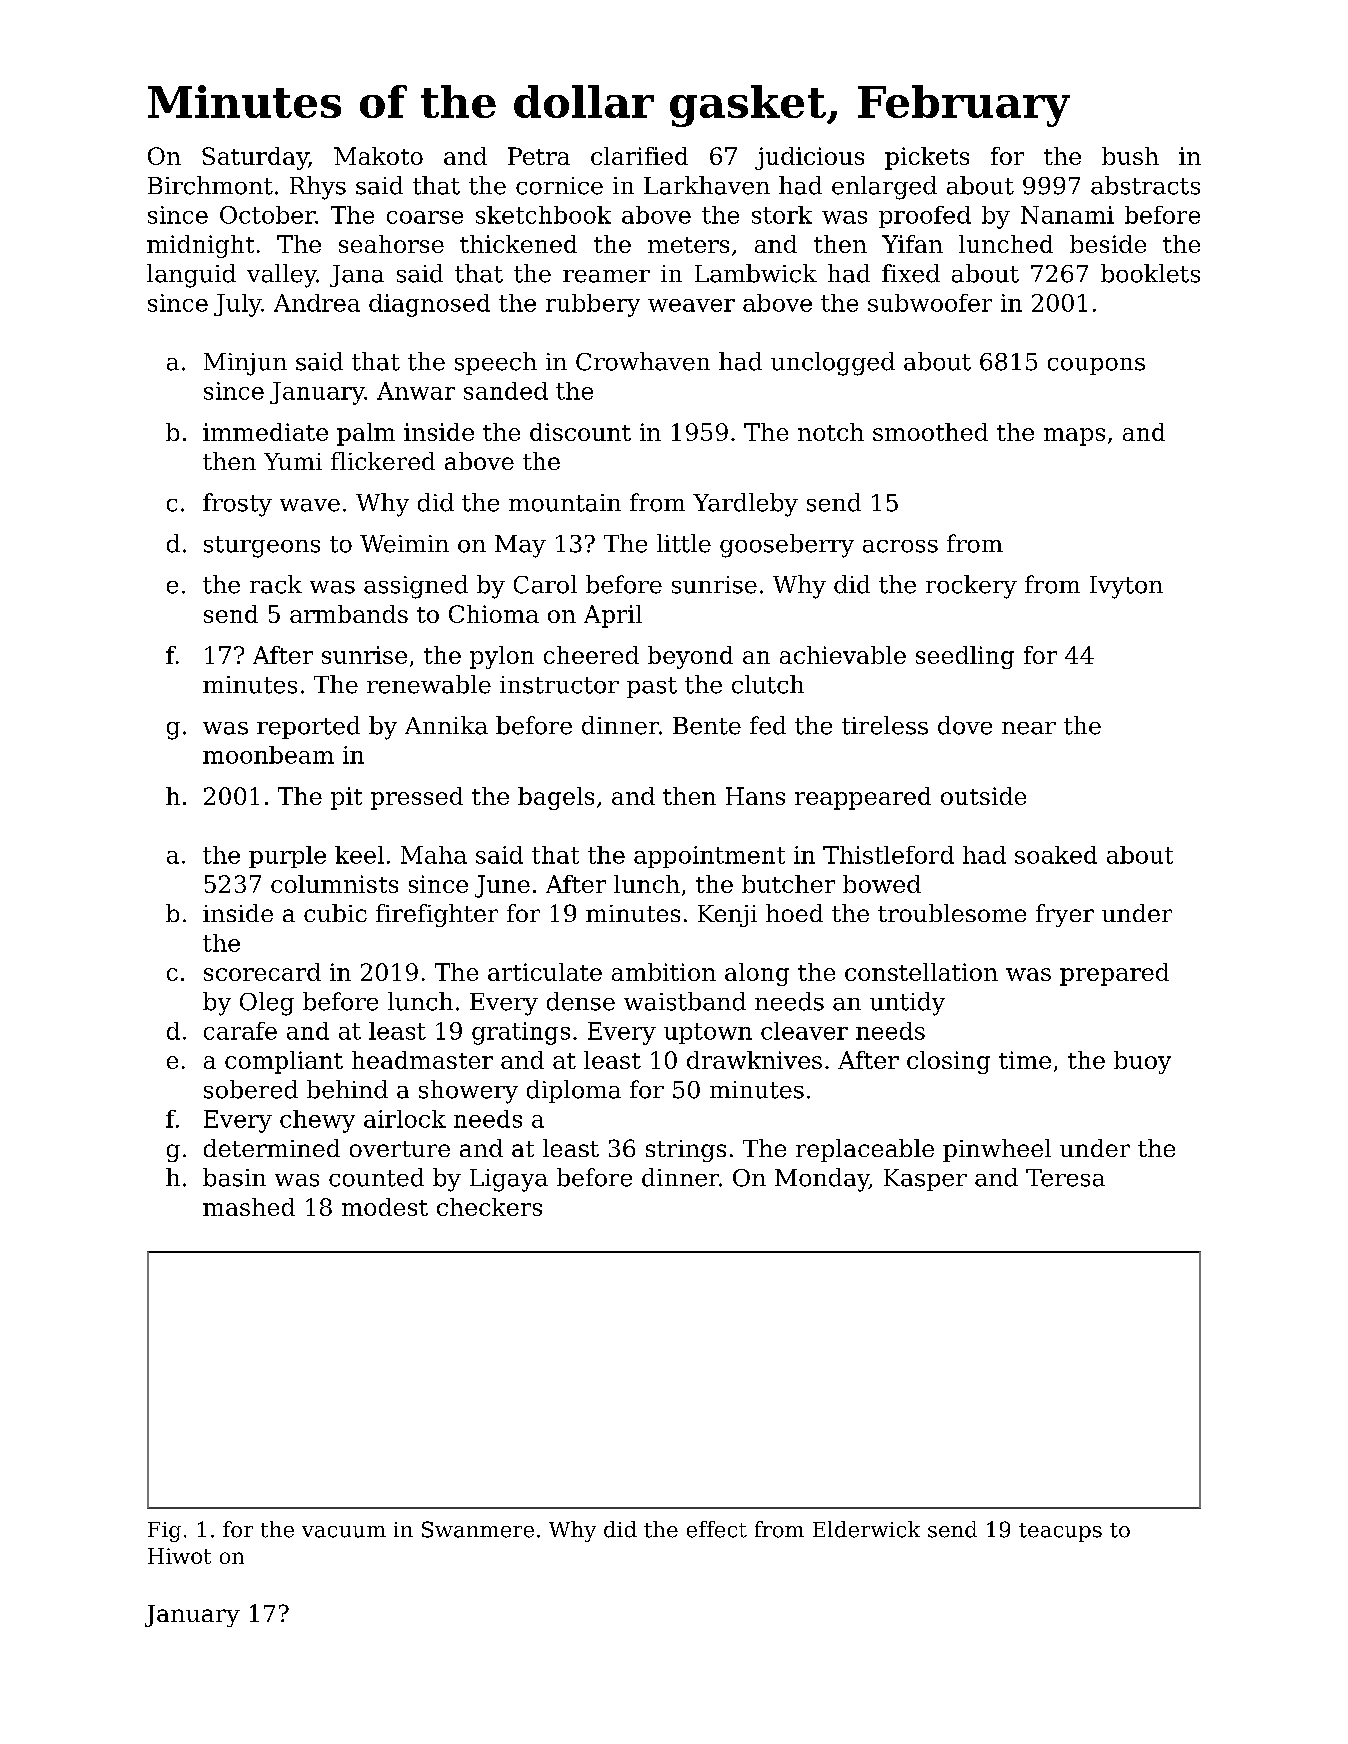 This screenshot has width=1348, height=1744. Describe the element at coordinates (478, 1529) in the screenshot. I see `Swanmere` at that location.
